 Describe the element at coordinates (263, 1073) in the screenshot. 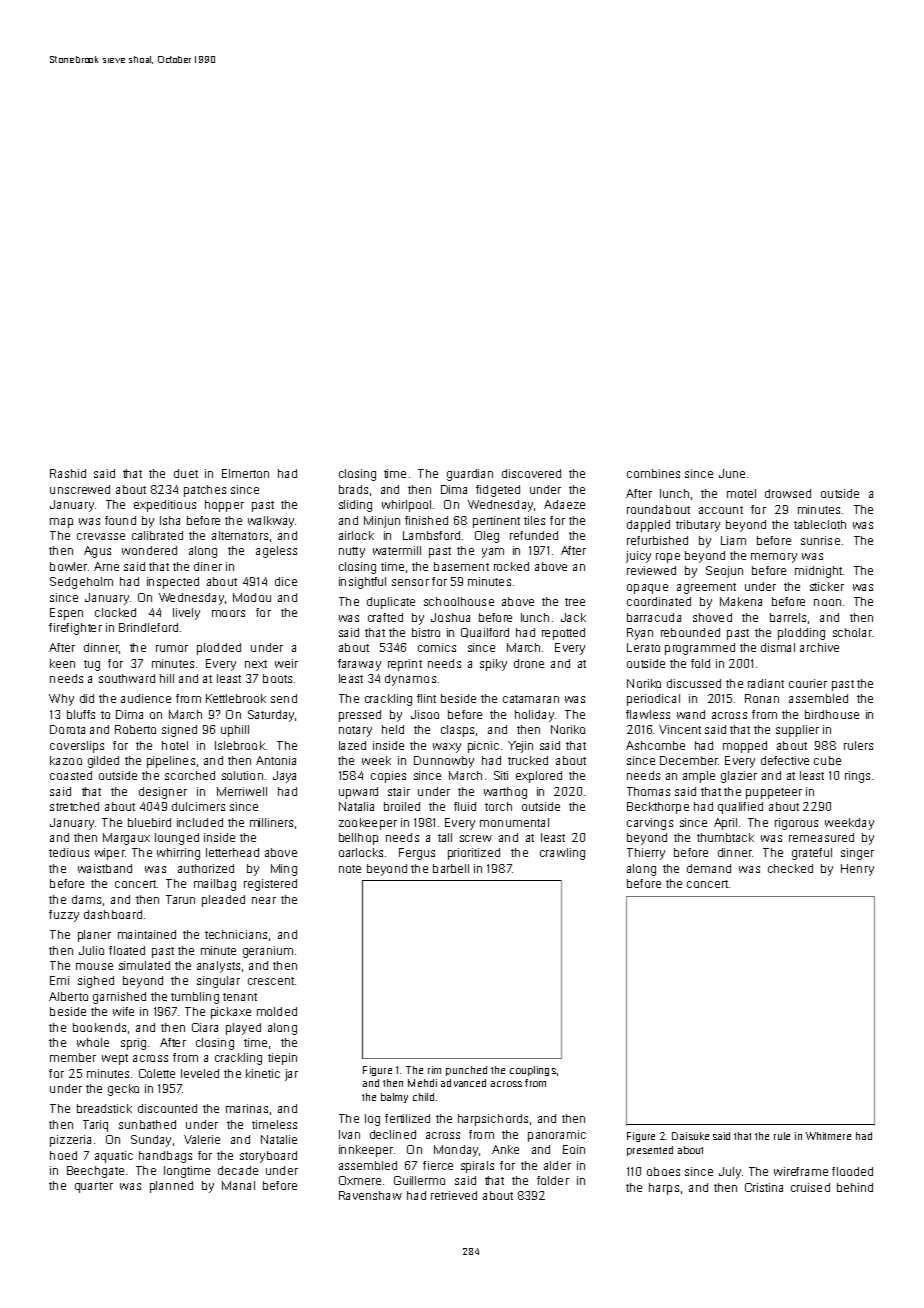

I see `kinetic` at that location.
